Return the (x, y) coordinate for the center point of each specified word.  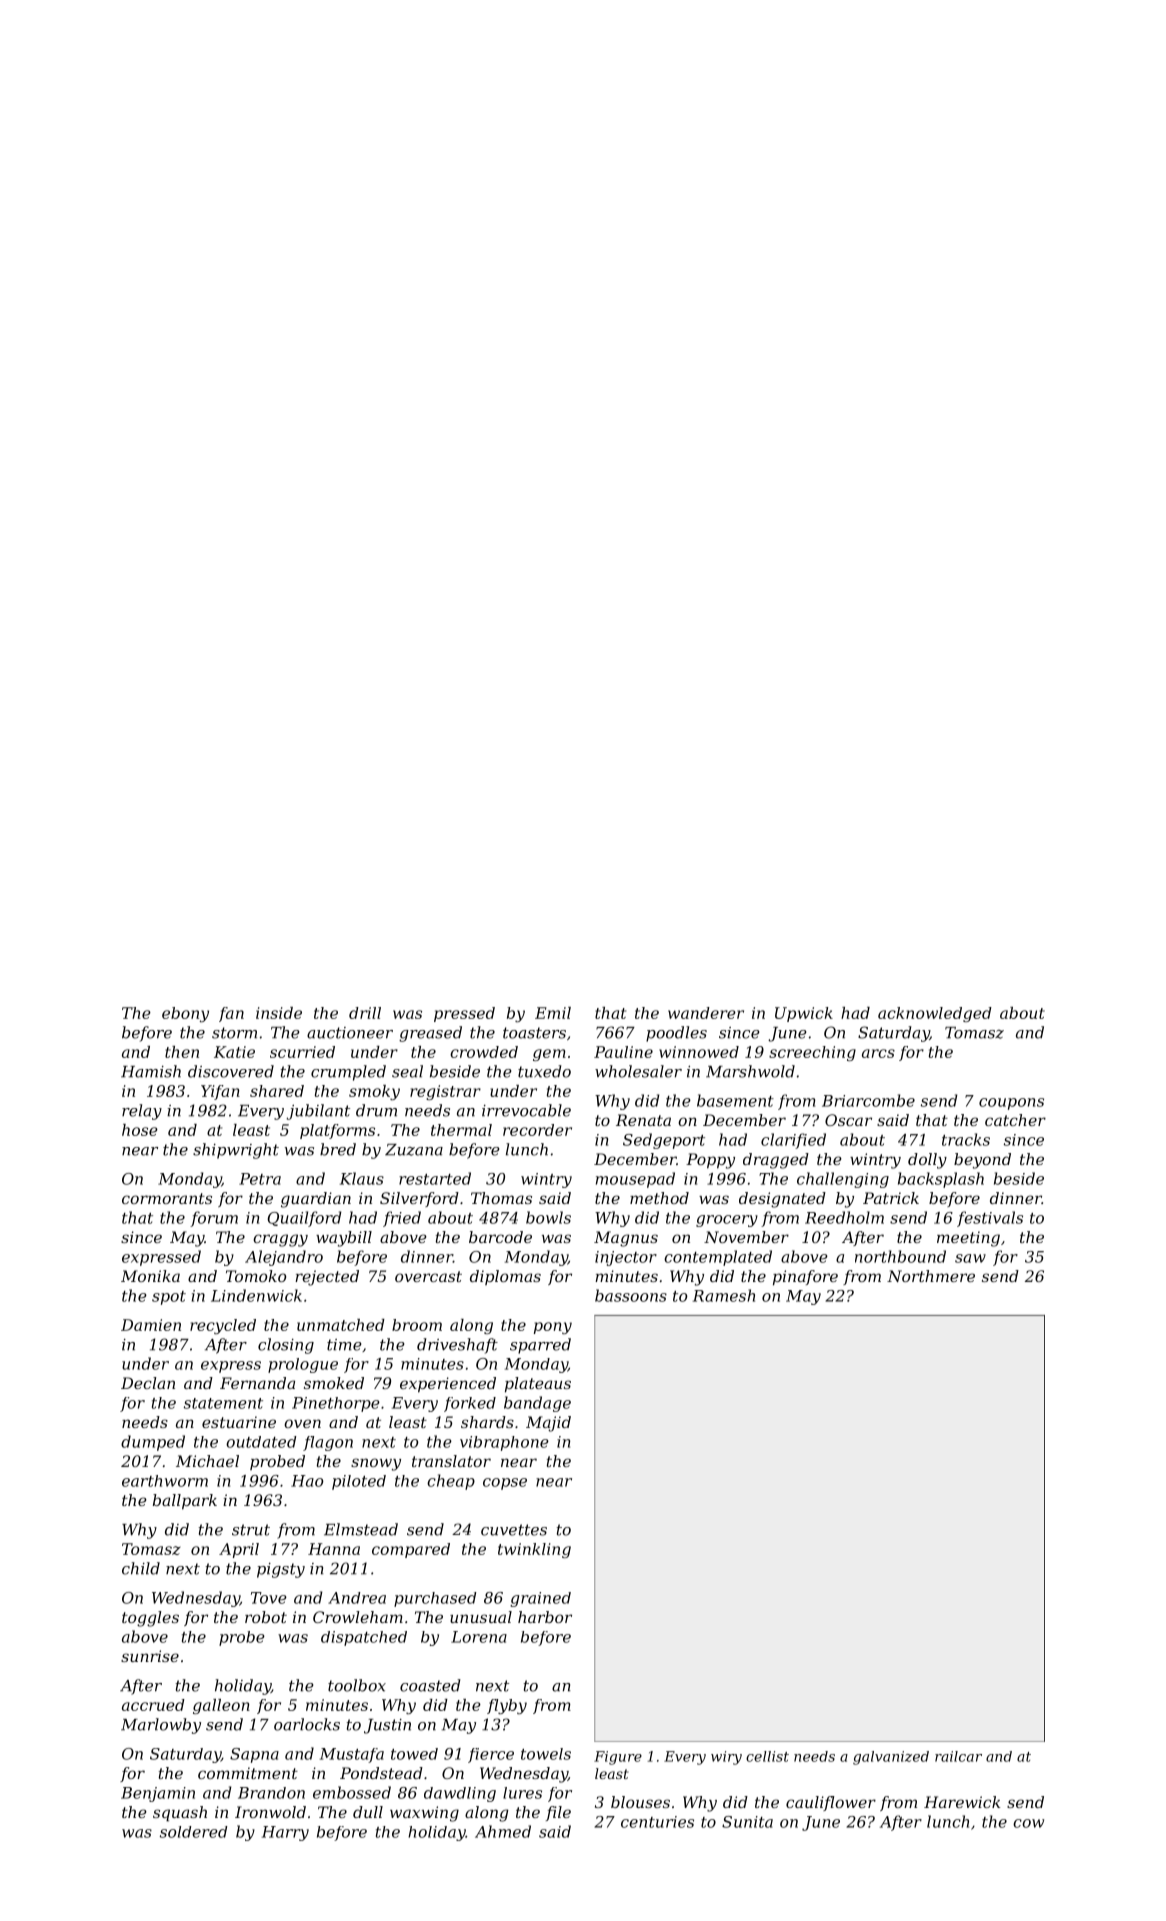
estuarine (239, 1422)
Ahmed (503, 1831)
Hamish (151, 1071)
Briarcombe (868, 1100)
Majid (548, 1424)
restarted (435, 1178)
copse (505, 1484)
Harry (285, 1833)
